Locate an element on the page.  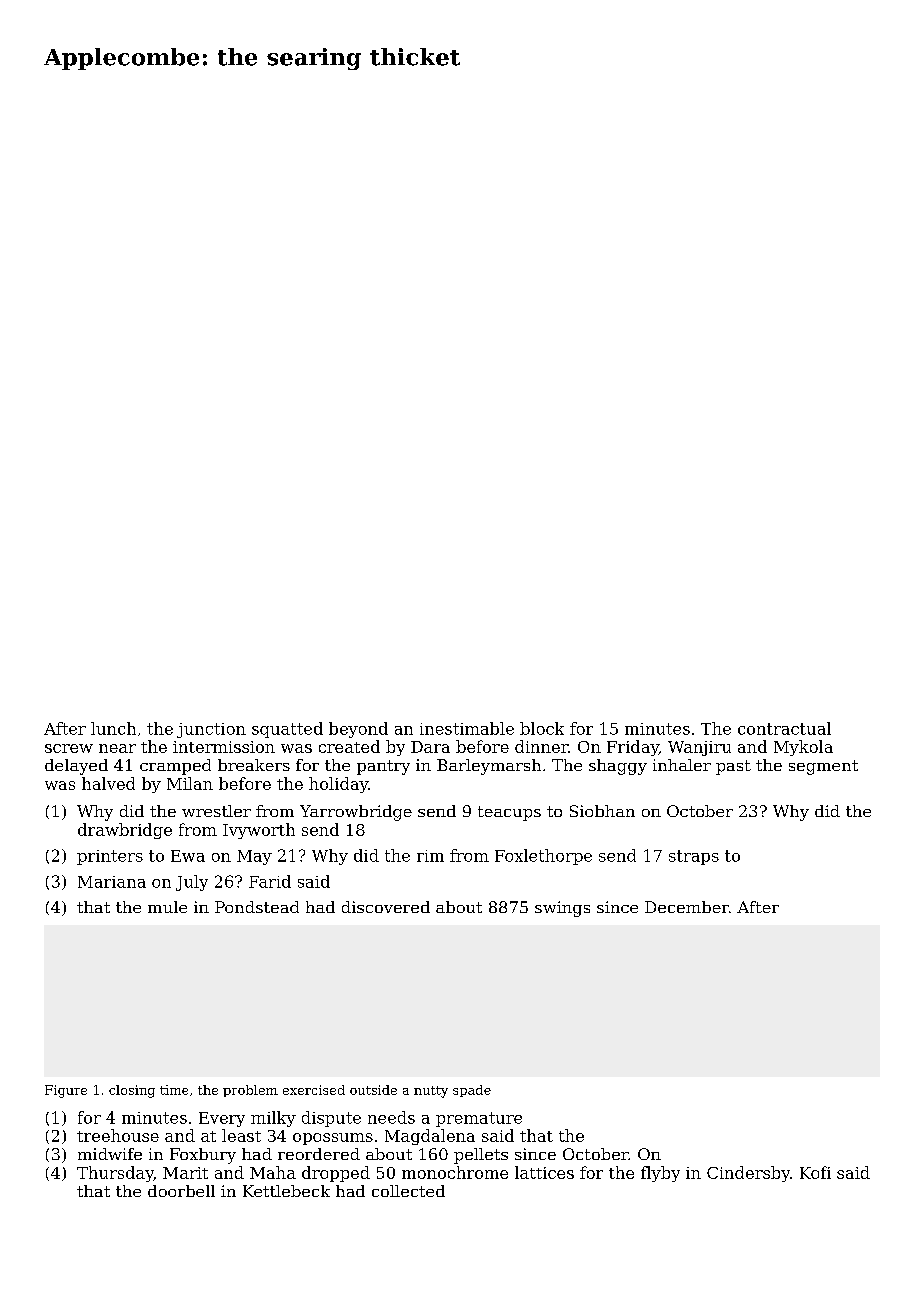
spade is located at coordinates (472, 1091).
